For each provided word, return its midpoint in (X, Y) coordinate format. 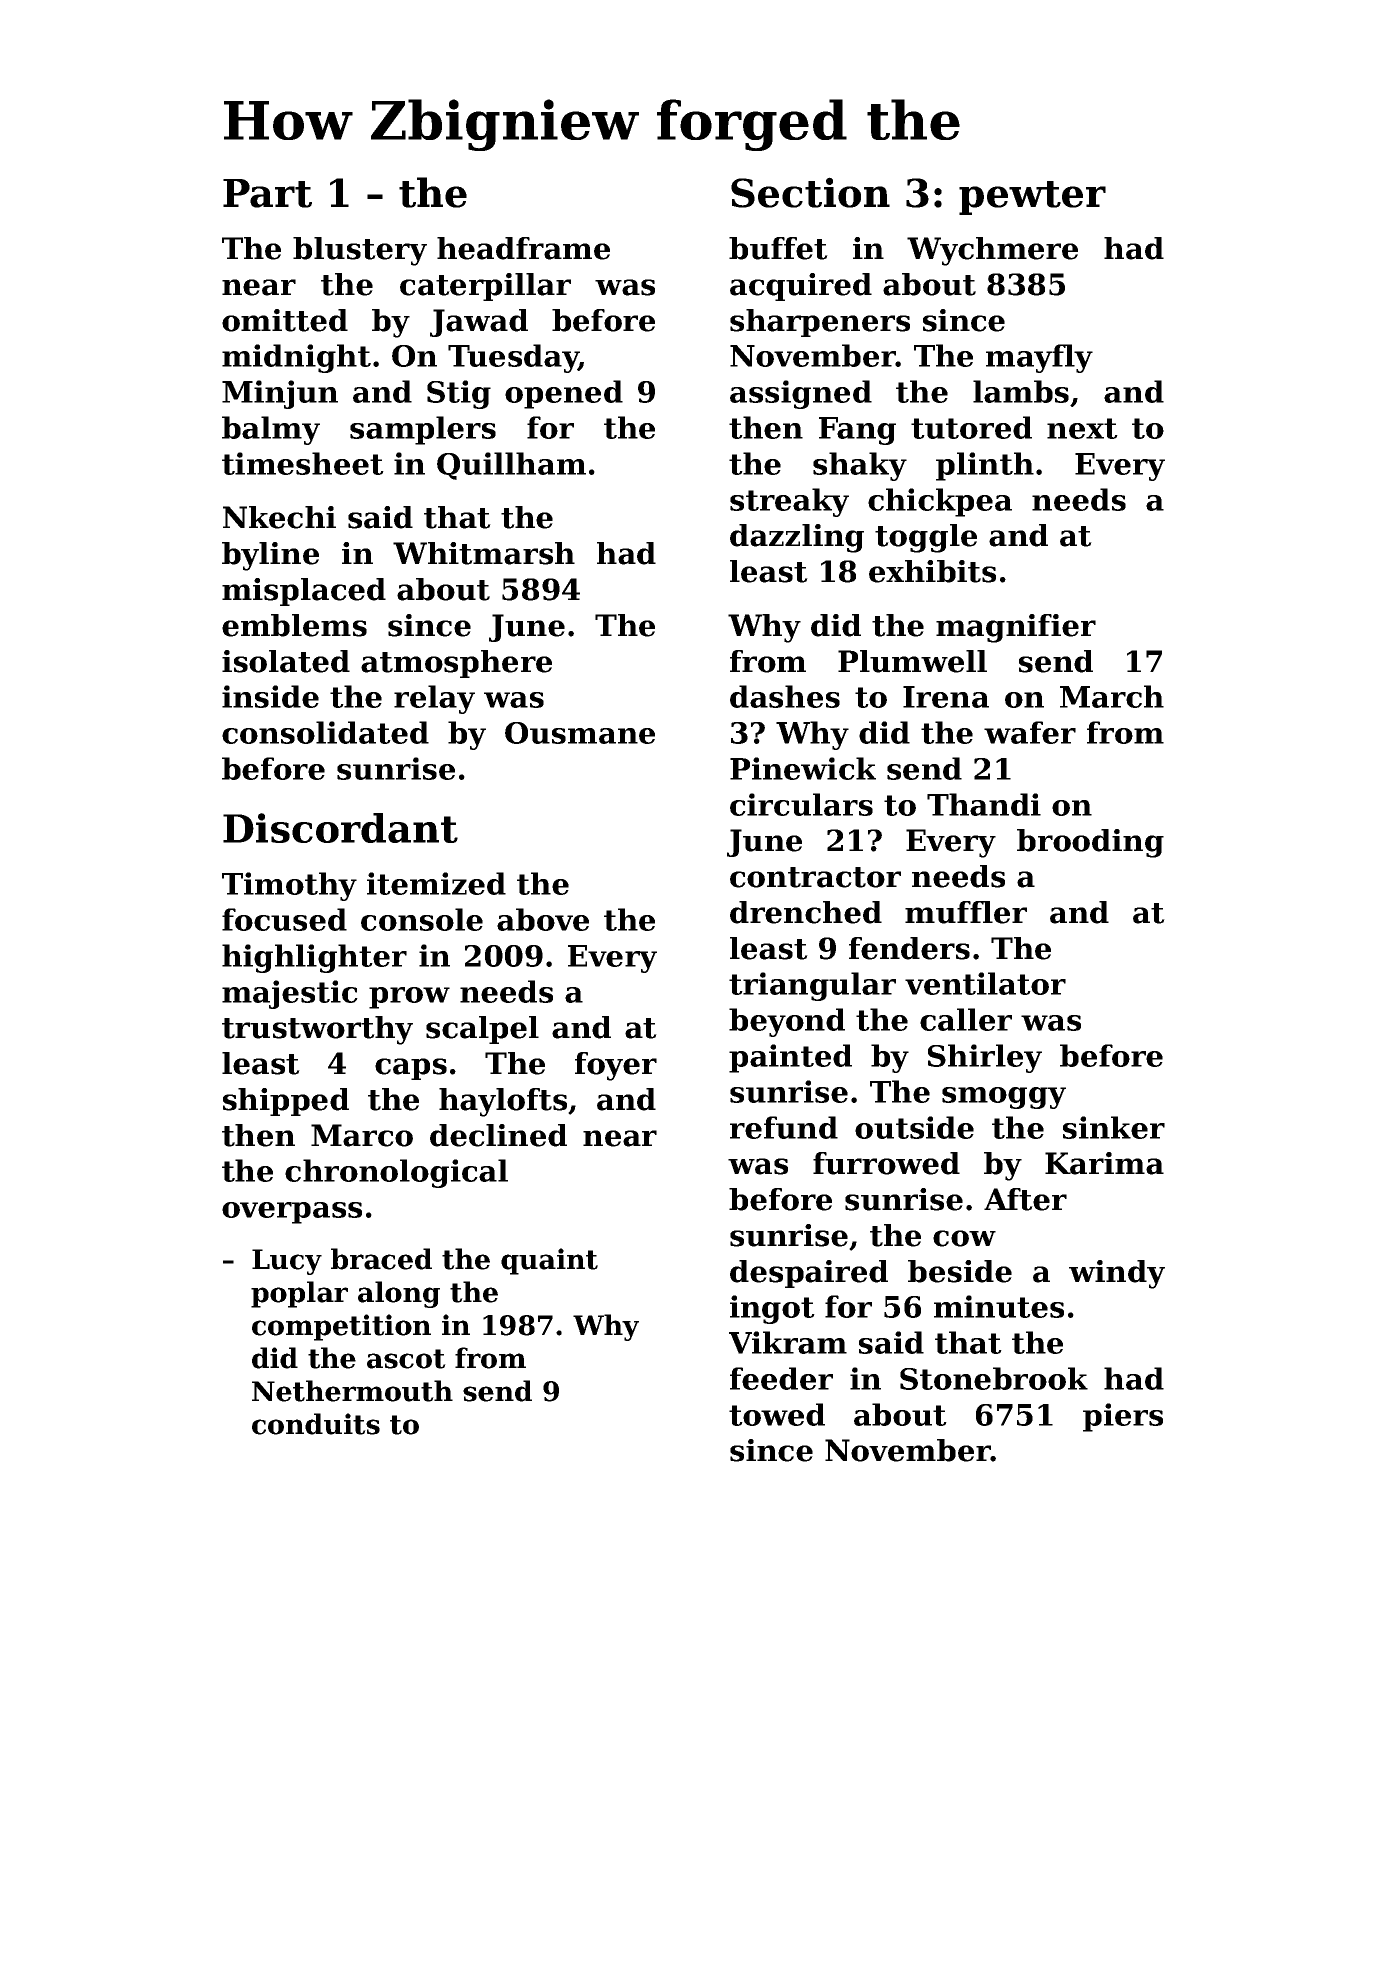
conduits (316, 1424)
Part (267, 193)
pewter (1032, 198)
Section (810, 192)
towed (777, 1414)
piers (1123, 1417)
